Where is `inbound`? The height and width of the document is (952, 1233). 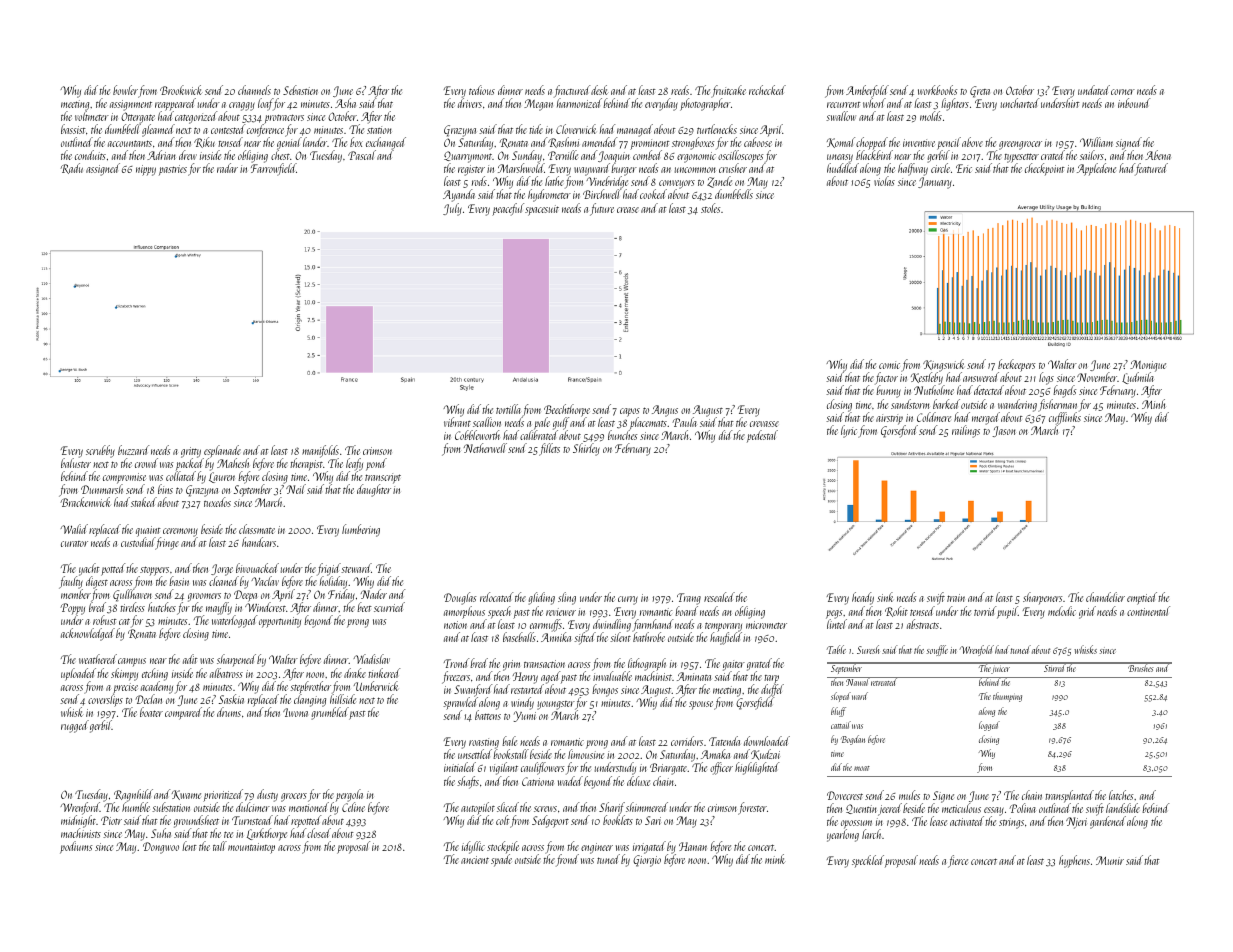
inbound is located at coordinates (1134, 103).
